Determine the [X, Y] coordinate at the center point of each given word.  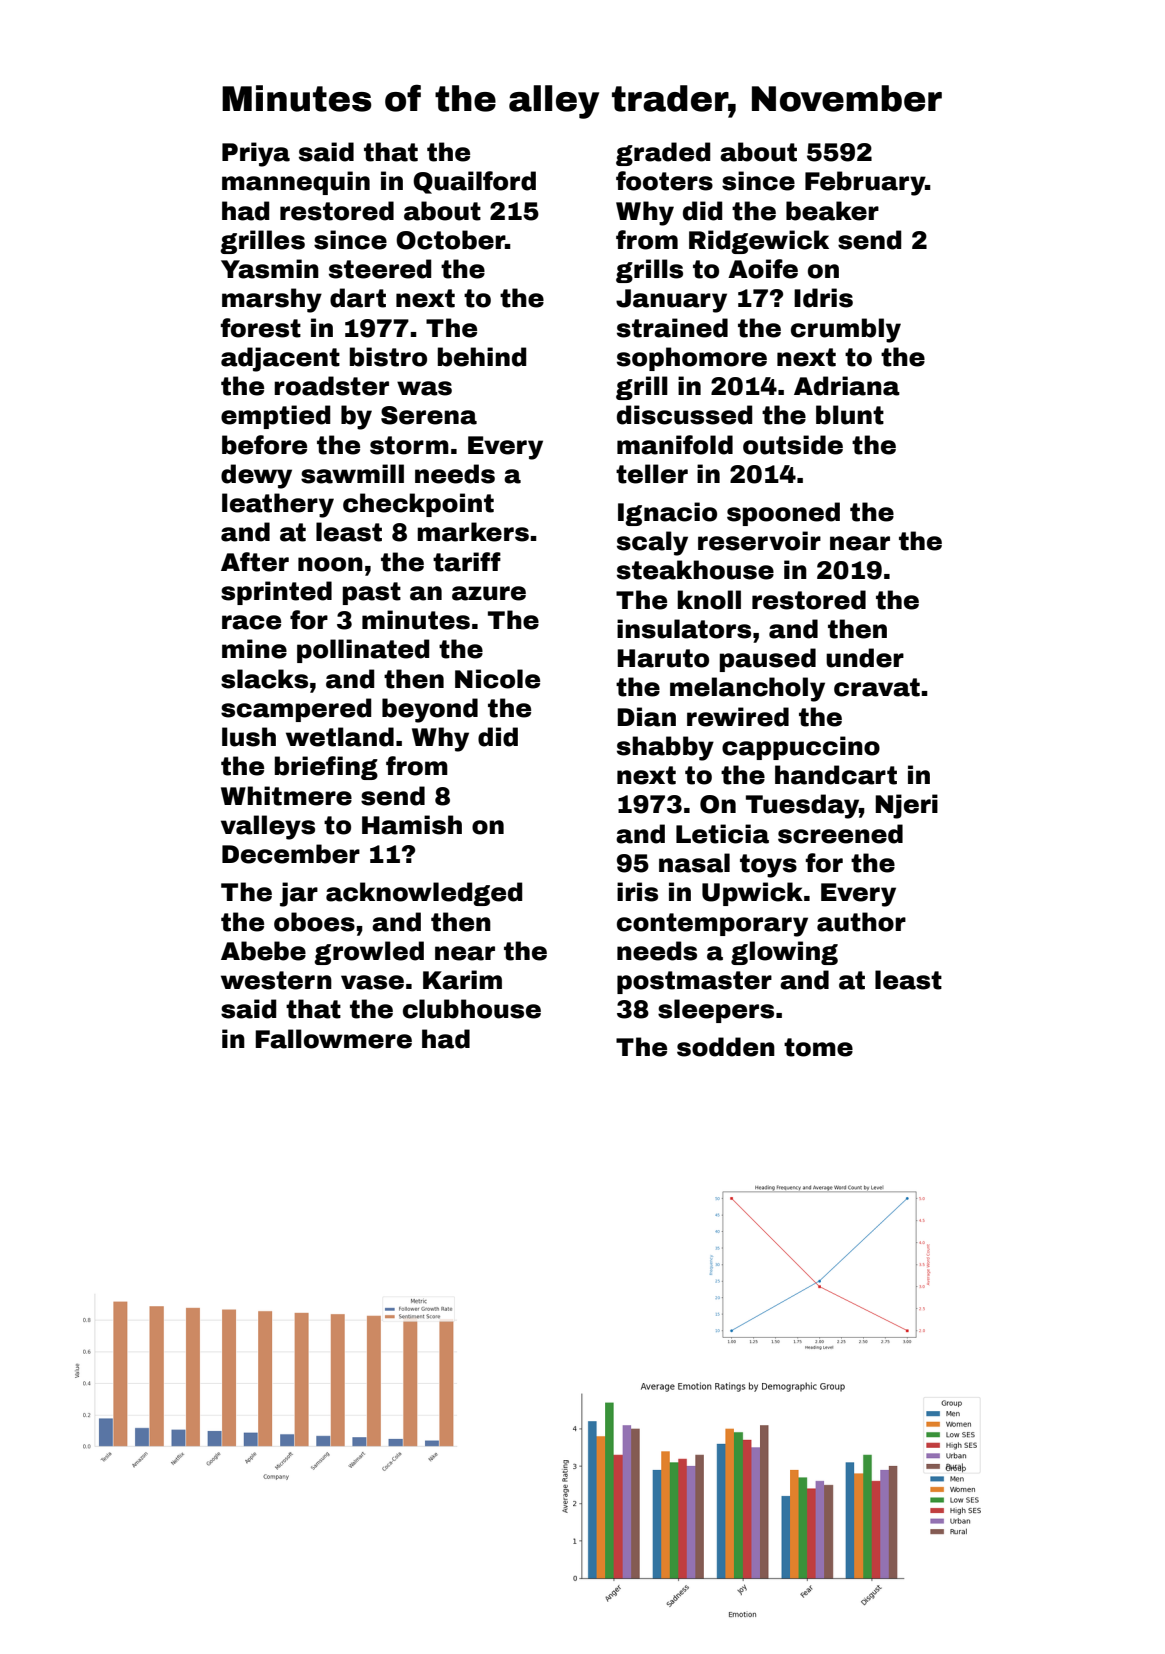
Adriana [847, 386]
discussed [684, 415]
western [276, 980]
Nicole [497, 679]
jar [299, 894]
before [264, 445]
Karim [462, 980]
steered [380, 269]
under [865, 658]
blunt [850, 415]
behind [482, 357]
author [861, 922]
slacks [264, 679]
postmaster [694, 982]
